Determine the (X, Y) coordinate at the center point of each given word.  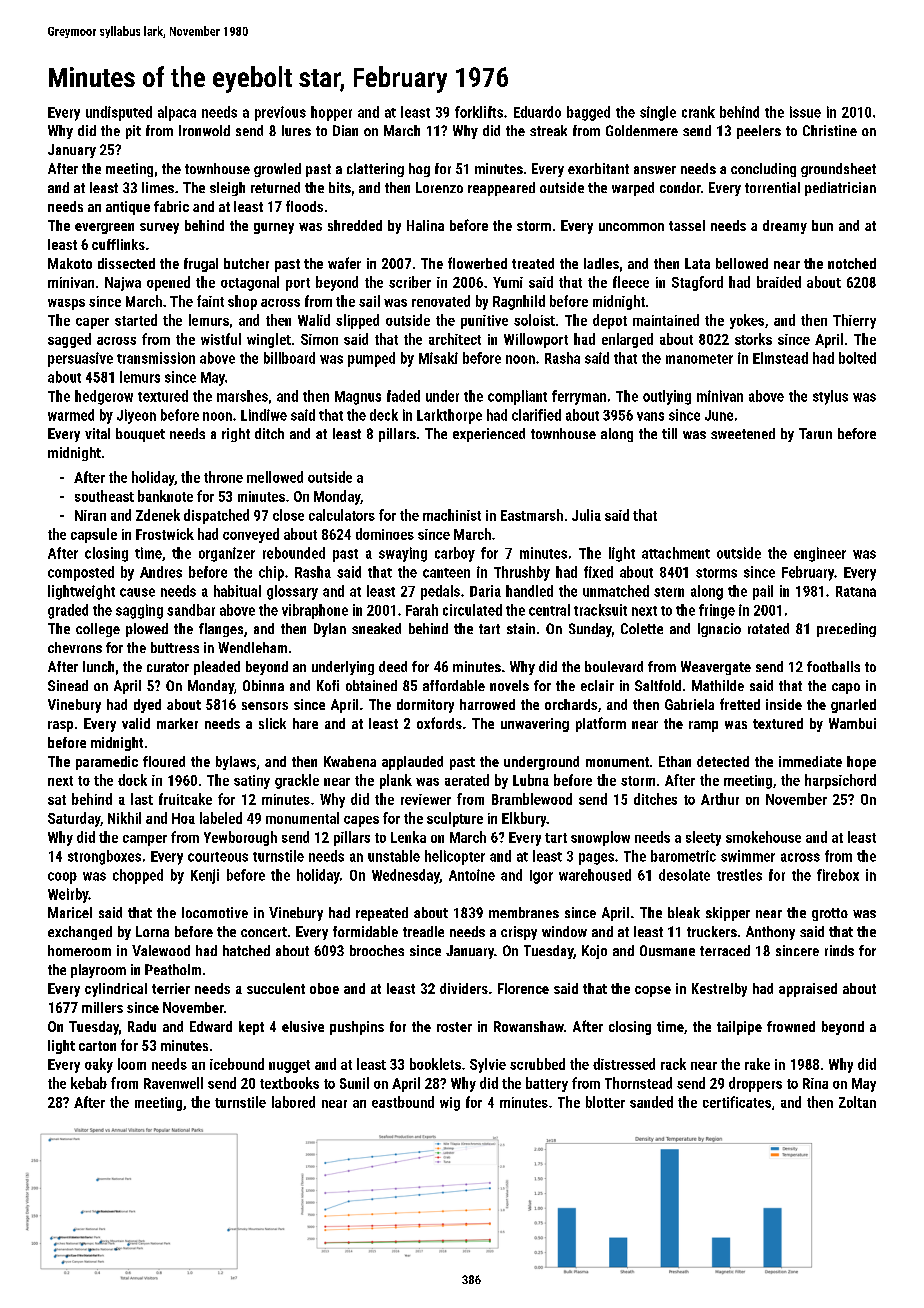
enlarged (627, 340)
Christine (830, 130)
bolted (857, 358)
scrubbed (537, 1064)
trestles (739, 875)
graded (68, 611)
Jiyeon (136, 416)
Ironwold (204, 130)
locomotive (215, 912)
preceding (846, 630)
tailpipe (739, 1028)
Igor (541, 877)
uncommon (631, 227)
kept (251, 1028)
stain (521, 628)
